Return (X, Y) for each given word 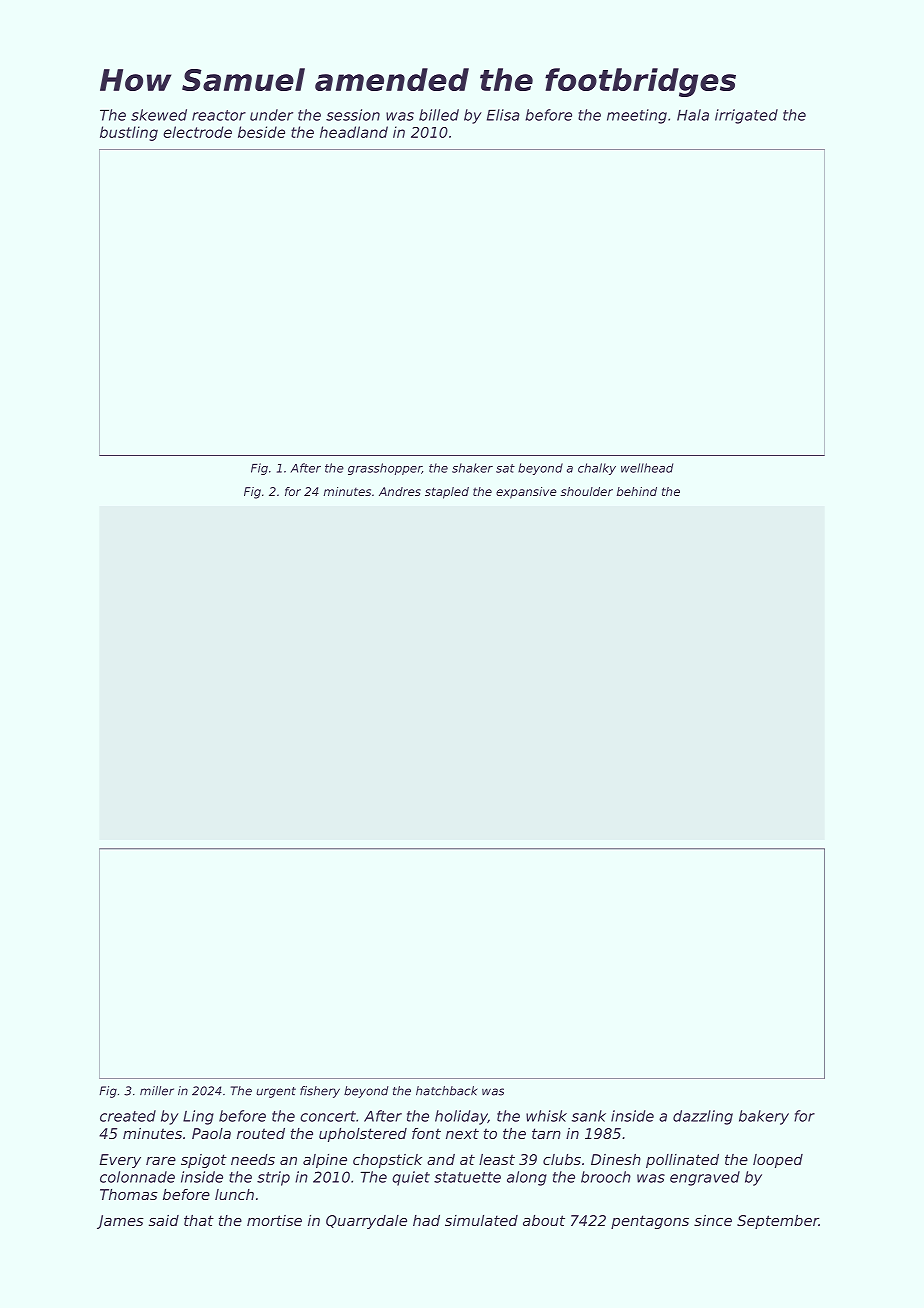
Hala (693, 115)
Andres (400, 491)
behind (637, 491)
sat (505, 468)
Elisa (503, 115)
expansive (526, 493)
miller (157, 1091)
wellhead (647, 468)
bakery (764, 1117)
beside (261, 132)
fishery (320, 1092)
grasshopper (385, 469)
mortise (274, 1220)
